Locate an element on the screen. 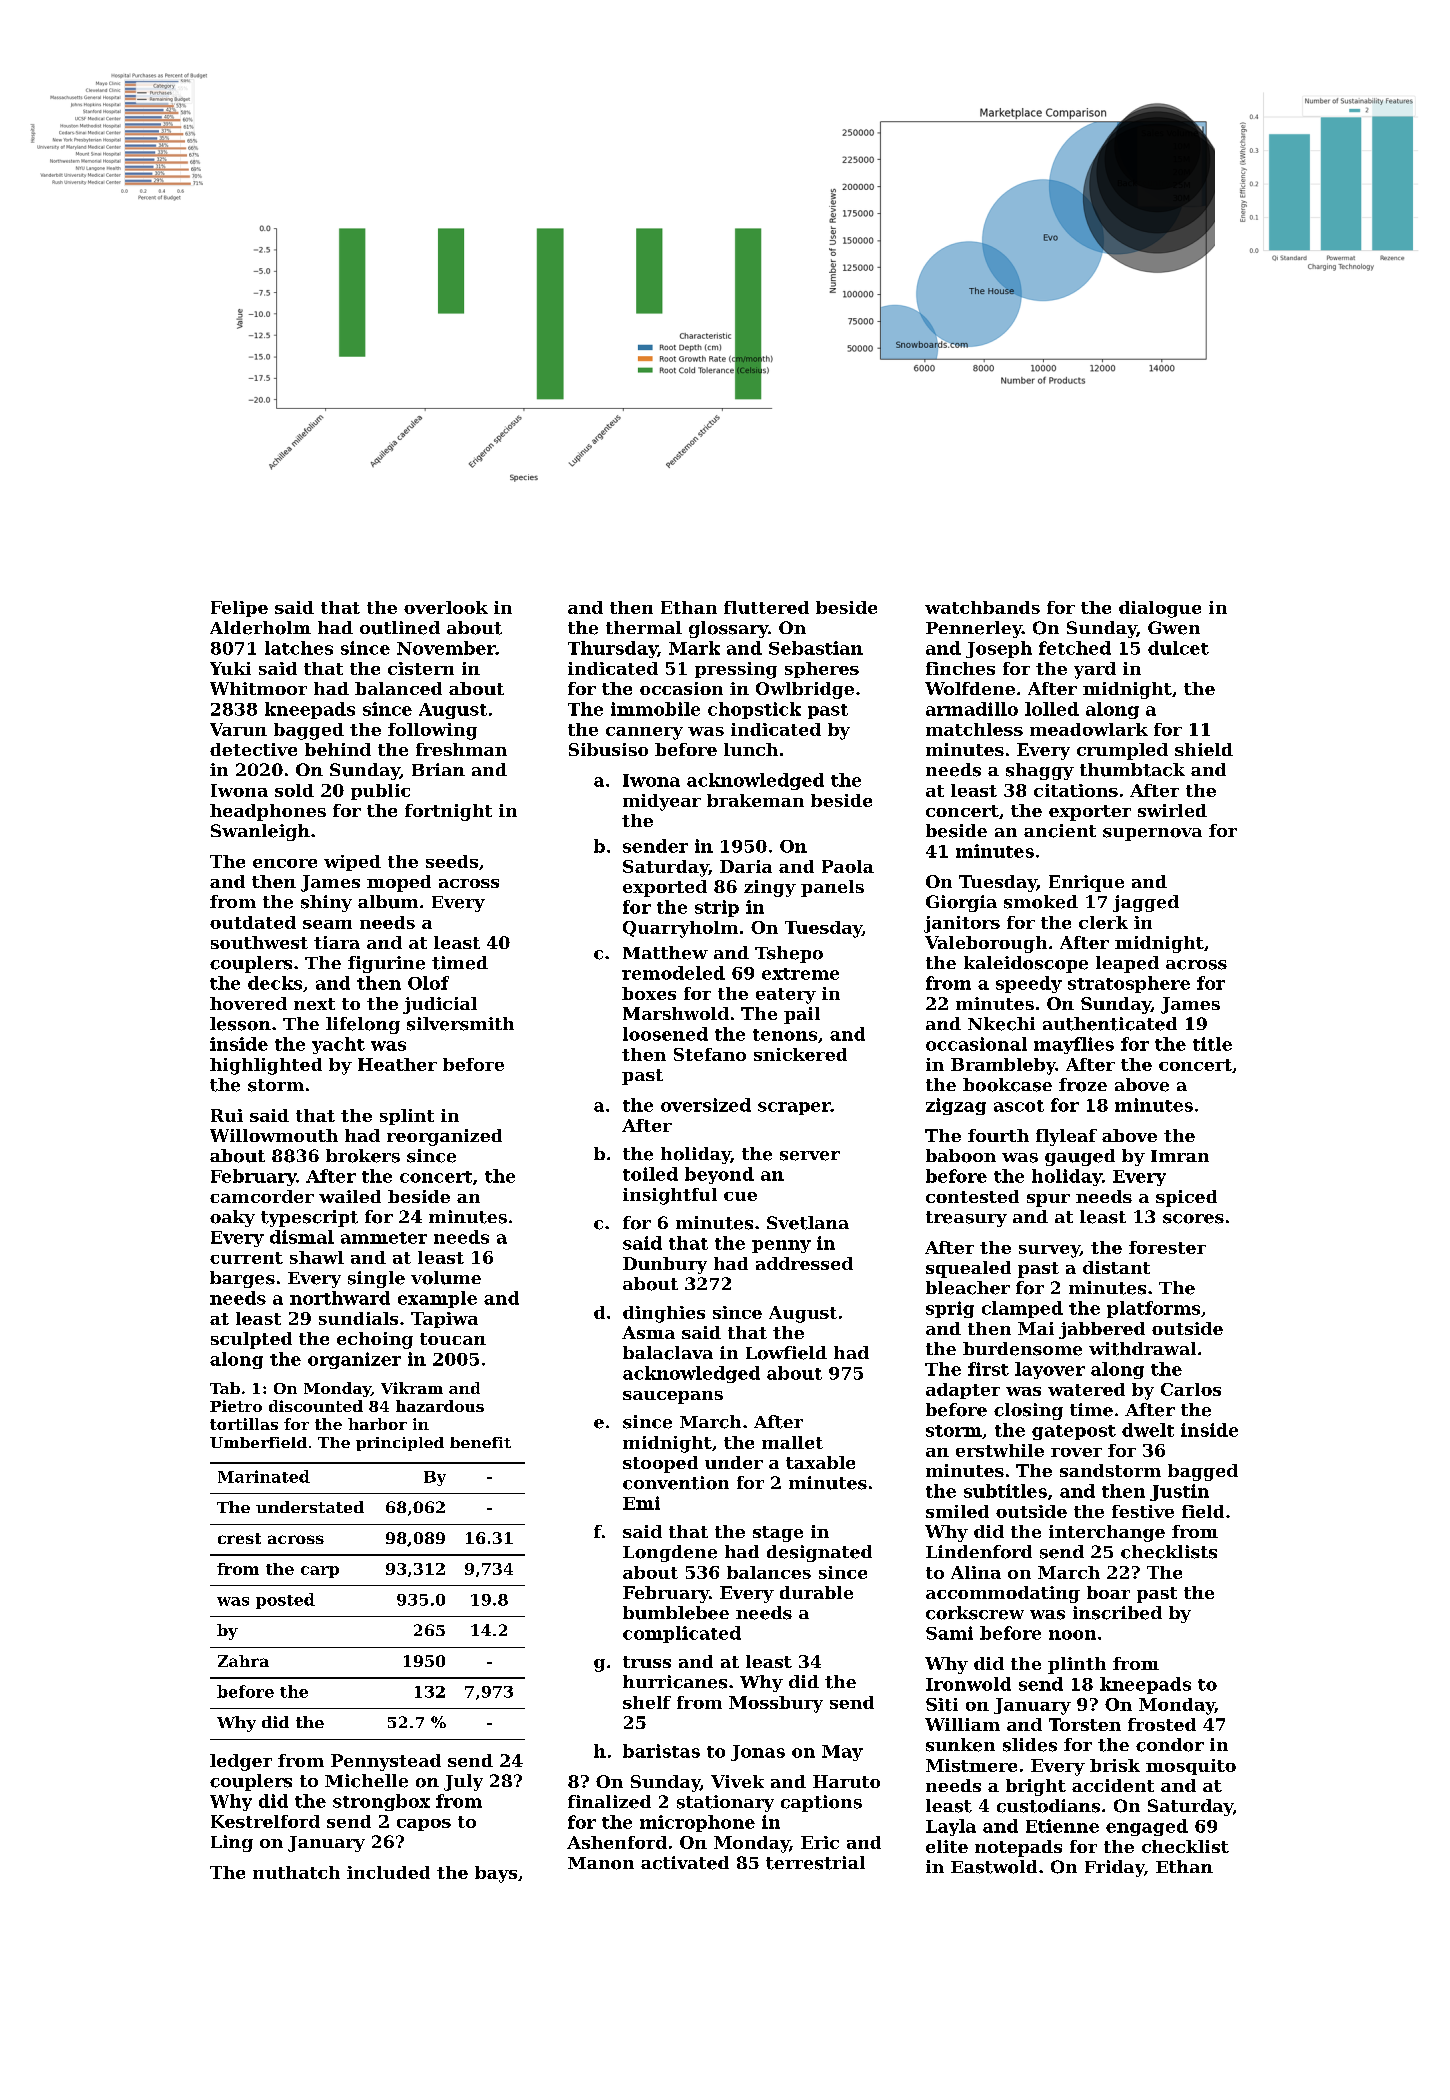 The width and height of the screenshot is (1450, 2100). toucan is located at coordinates (453, 1339).
